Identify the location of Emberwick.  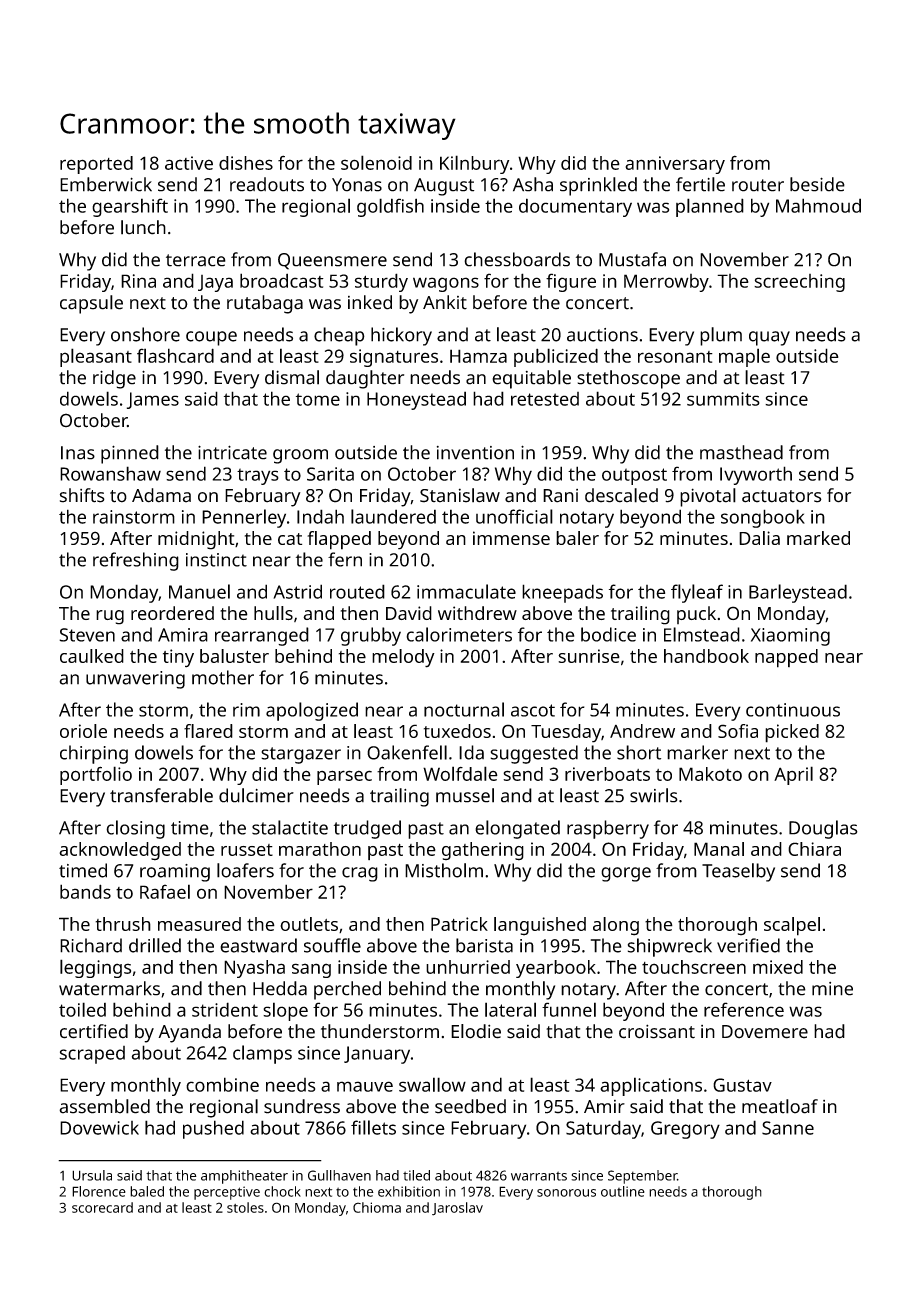
(106, 184).
